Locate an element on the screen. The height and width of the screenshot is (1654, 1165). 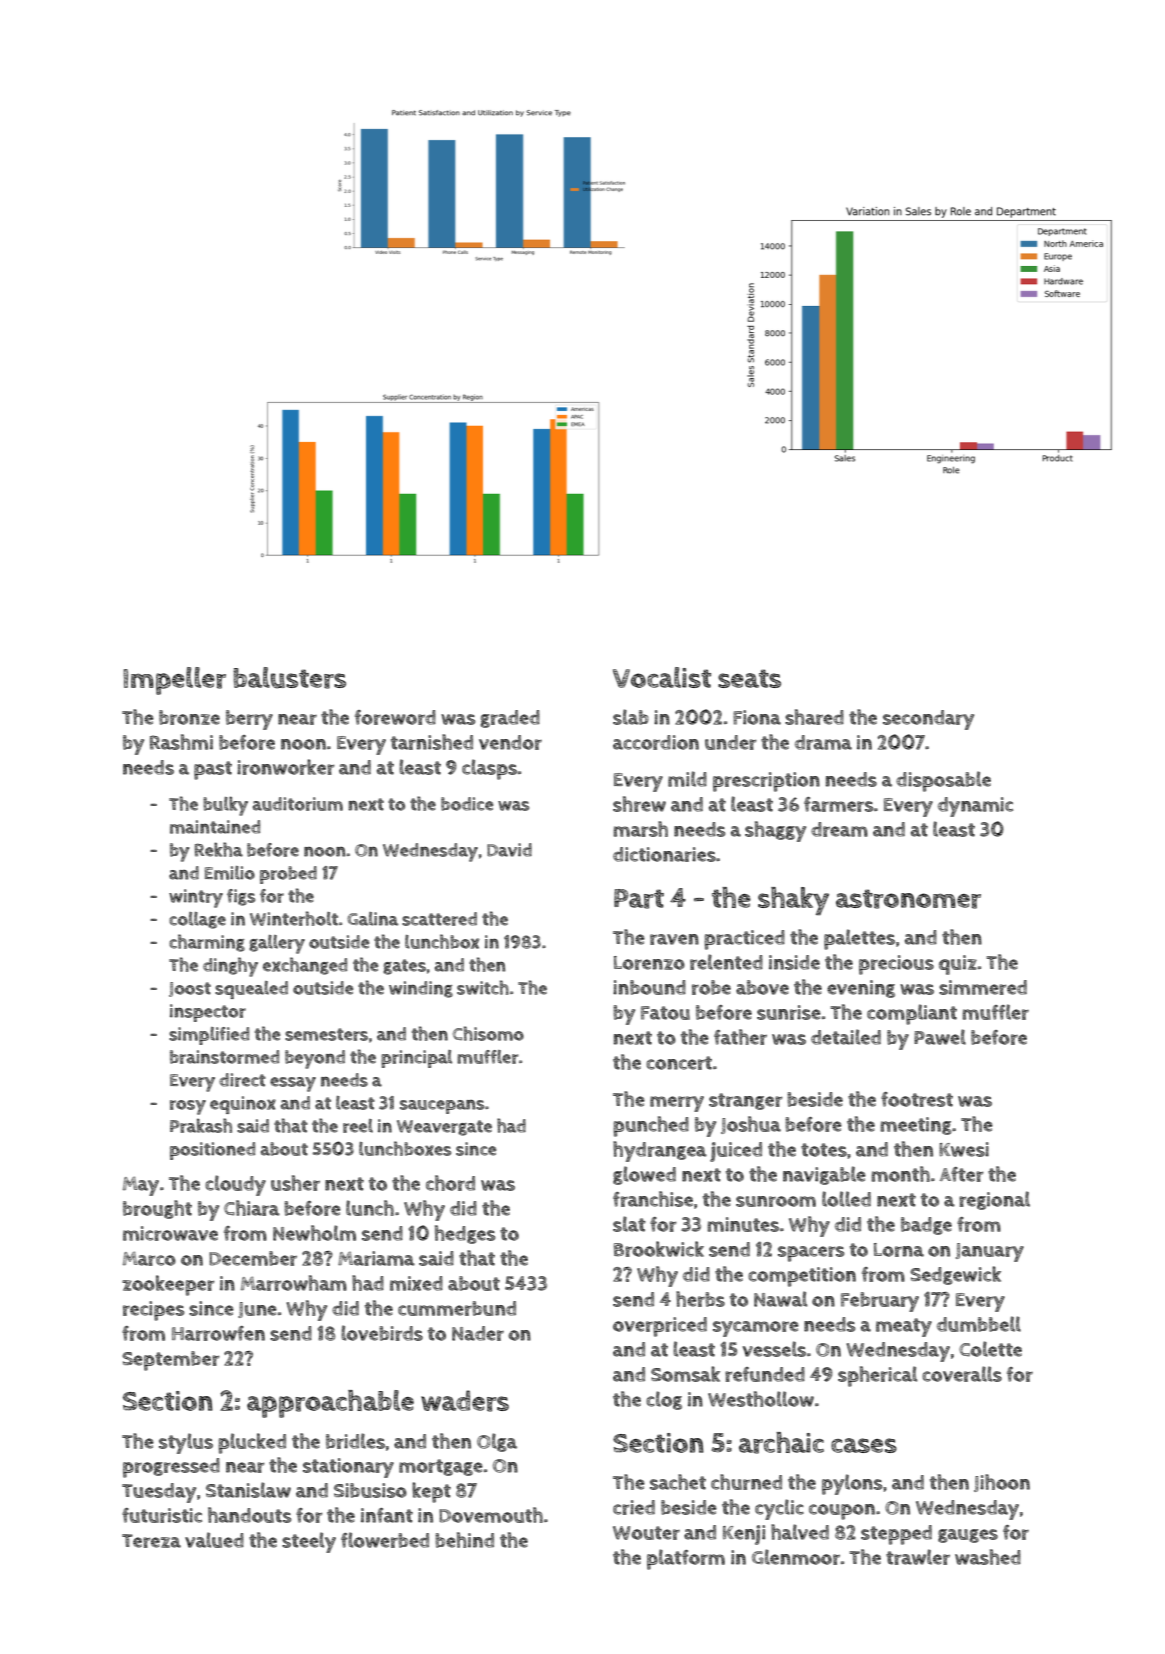
shaky is located at coordinates (793, 901).
